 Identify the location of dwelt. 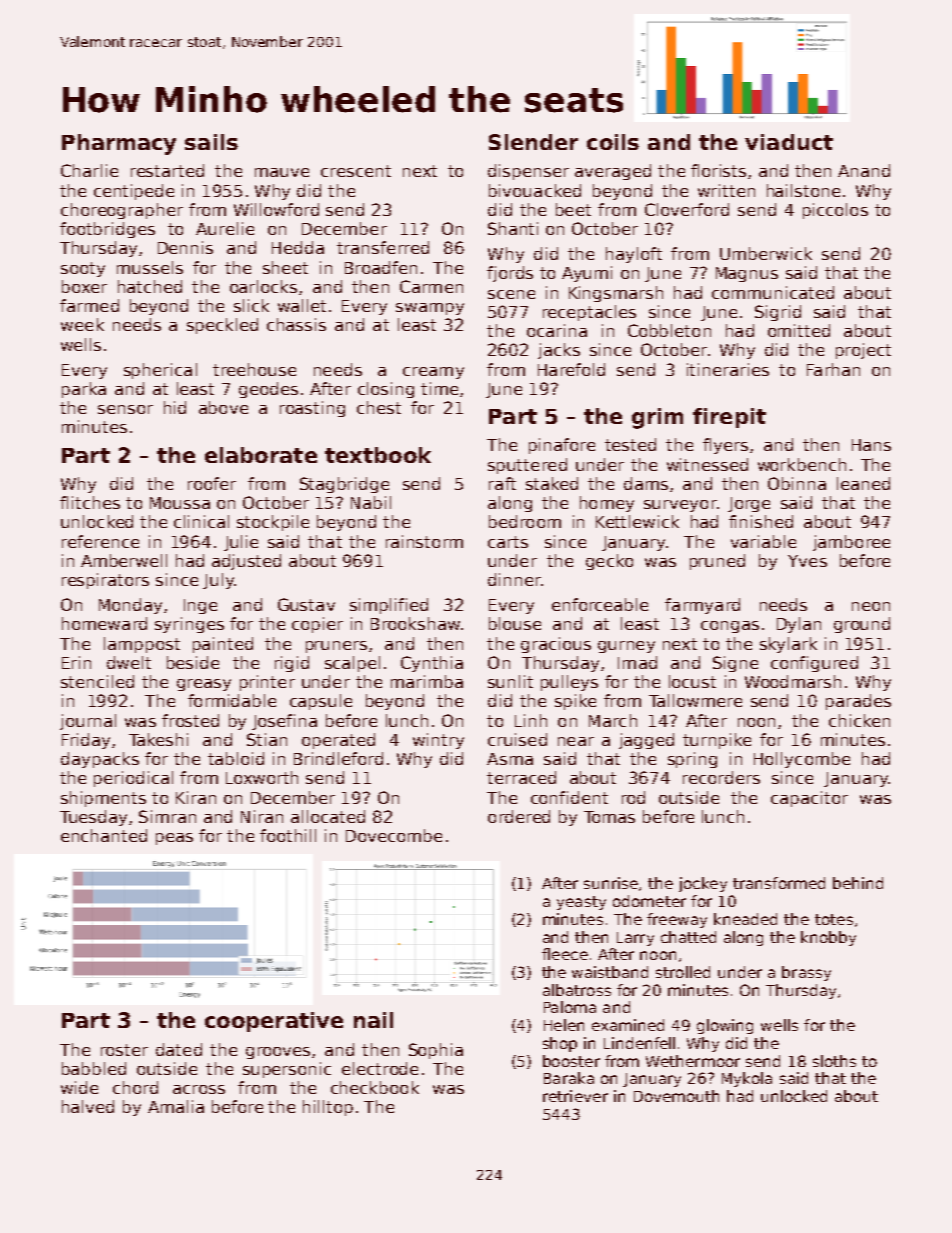
(129, 662).
